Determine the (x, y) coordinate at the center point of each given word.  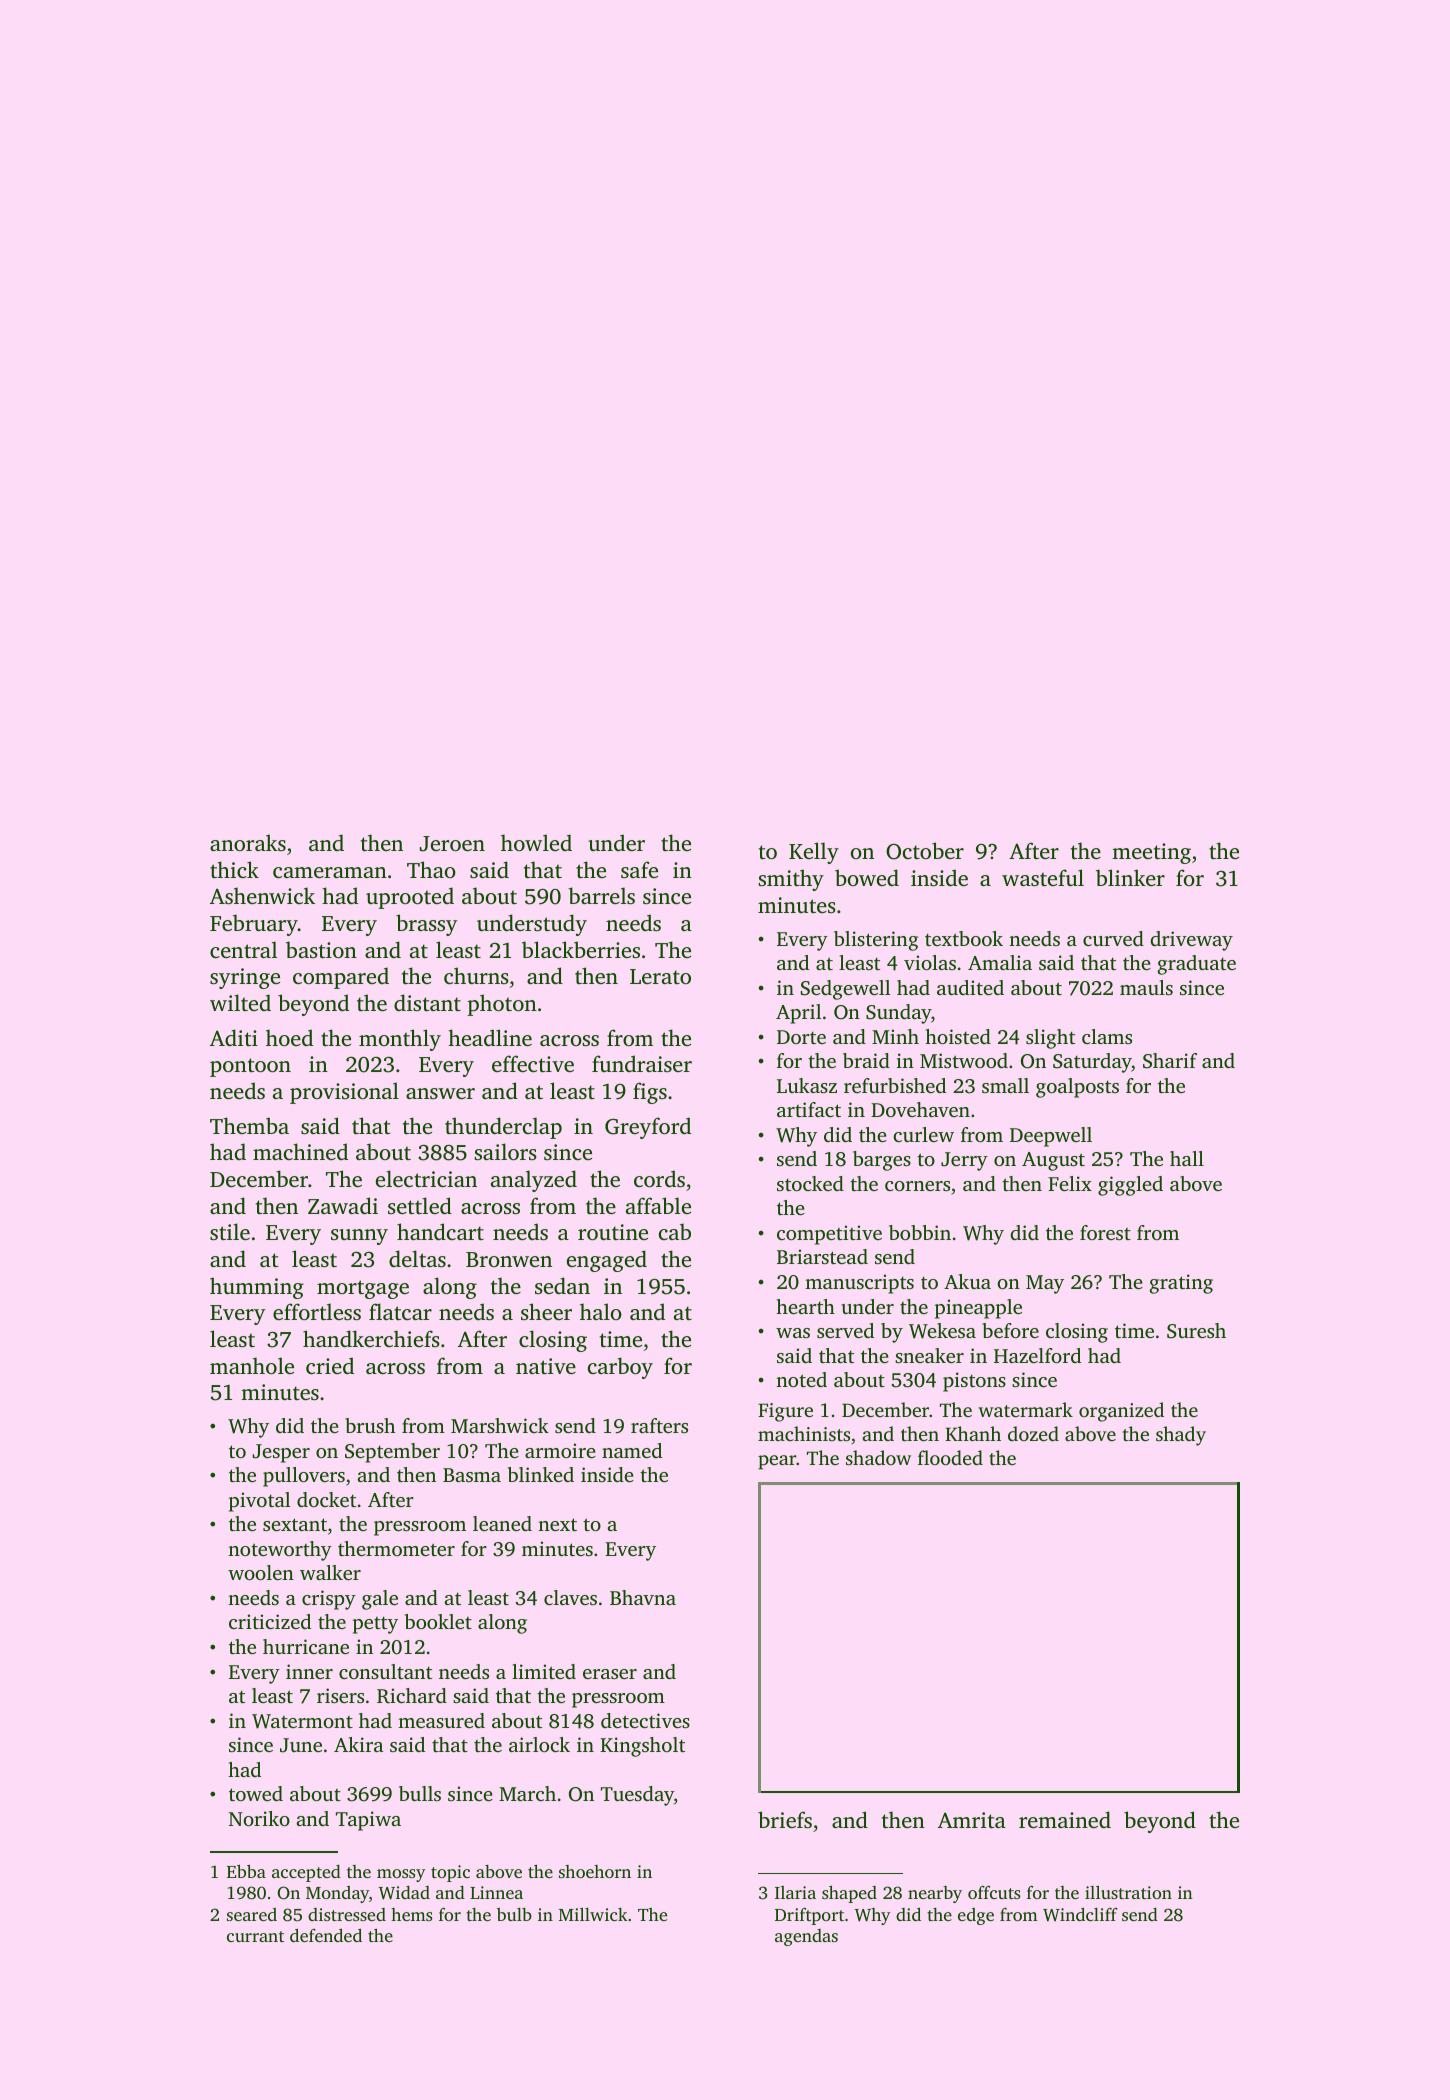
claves (570, 1597)
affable (658, 1205)
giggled (1130, 1186)
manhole (252, 1365)
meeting (1151, 853)
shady (1181, 1436)
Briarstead (822, 1256)
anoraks (248, 842)
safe (639, 869)
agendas (806, 1937)
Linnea (496, 1892)
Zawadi (343, 1205)
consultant (385, 1671)
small (1005, 1085)
